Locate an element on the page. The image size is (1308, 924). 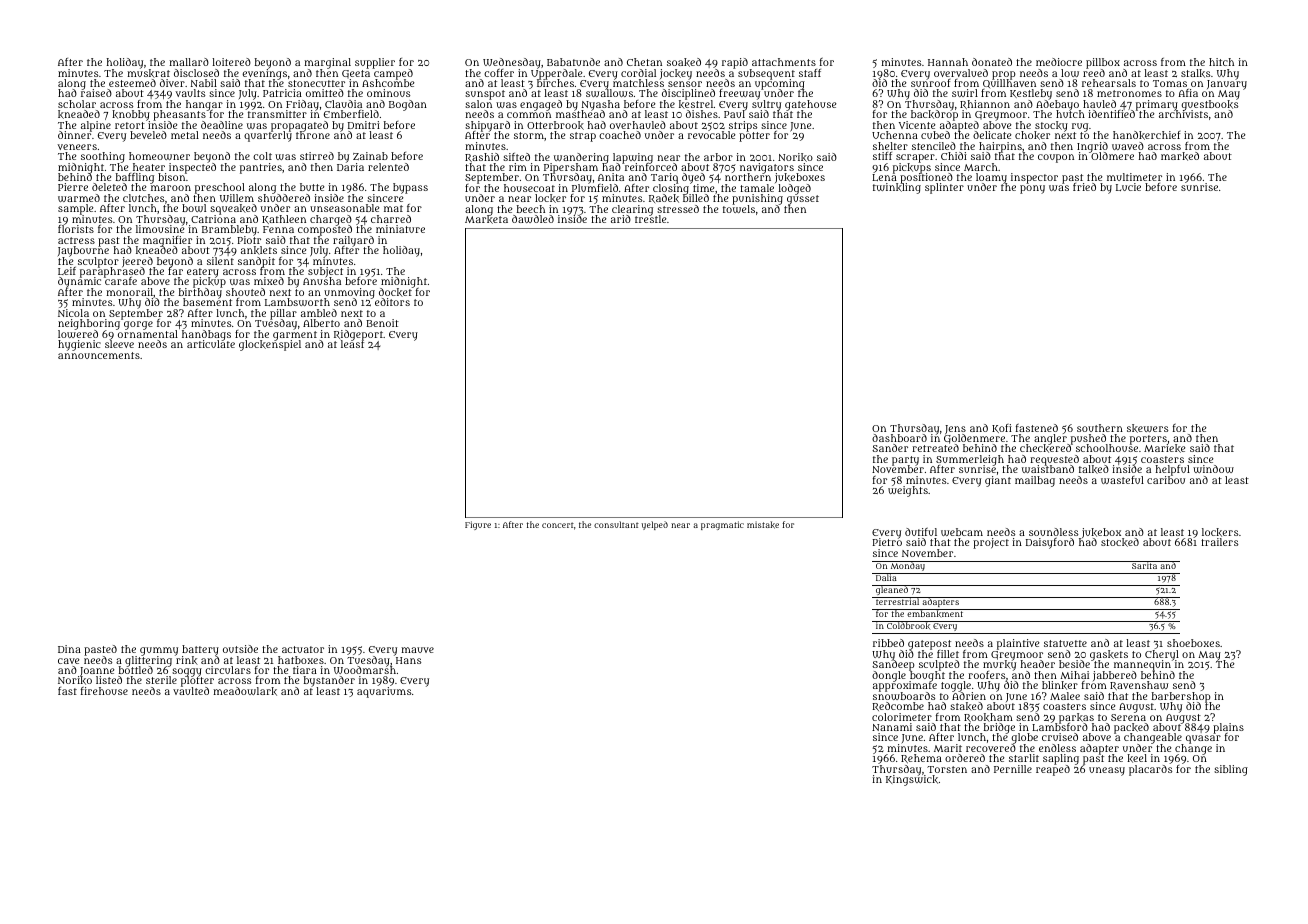
Jens is located at coordinates (955, 429).
